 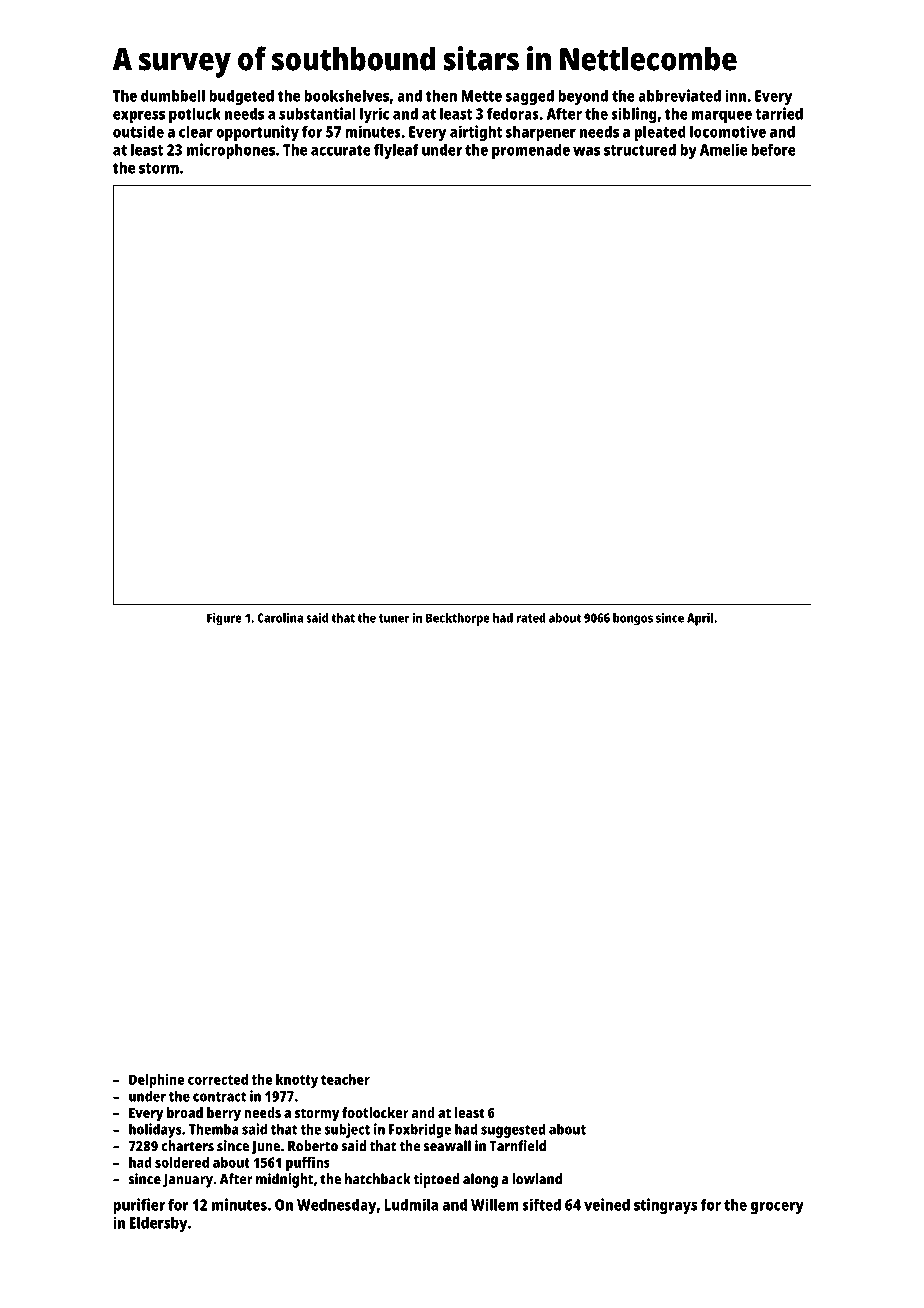 What do you see at coordinates (777, 1208) in the screenshot?
I see `grocery` at bounding box center [777, 1208].
